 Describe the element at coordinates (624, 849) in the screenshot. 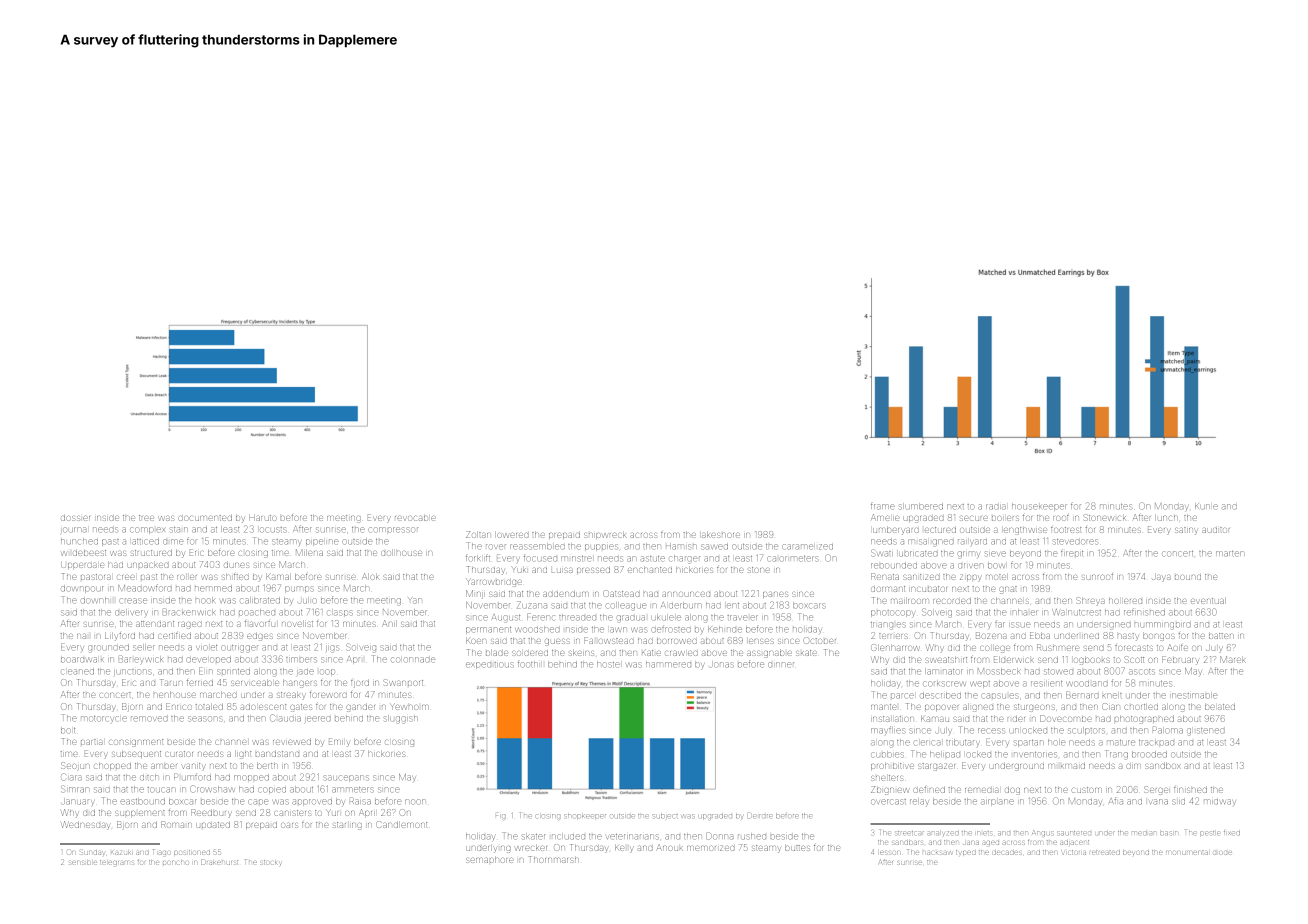

I see `Kelly` at that location.
